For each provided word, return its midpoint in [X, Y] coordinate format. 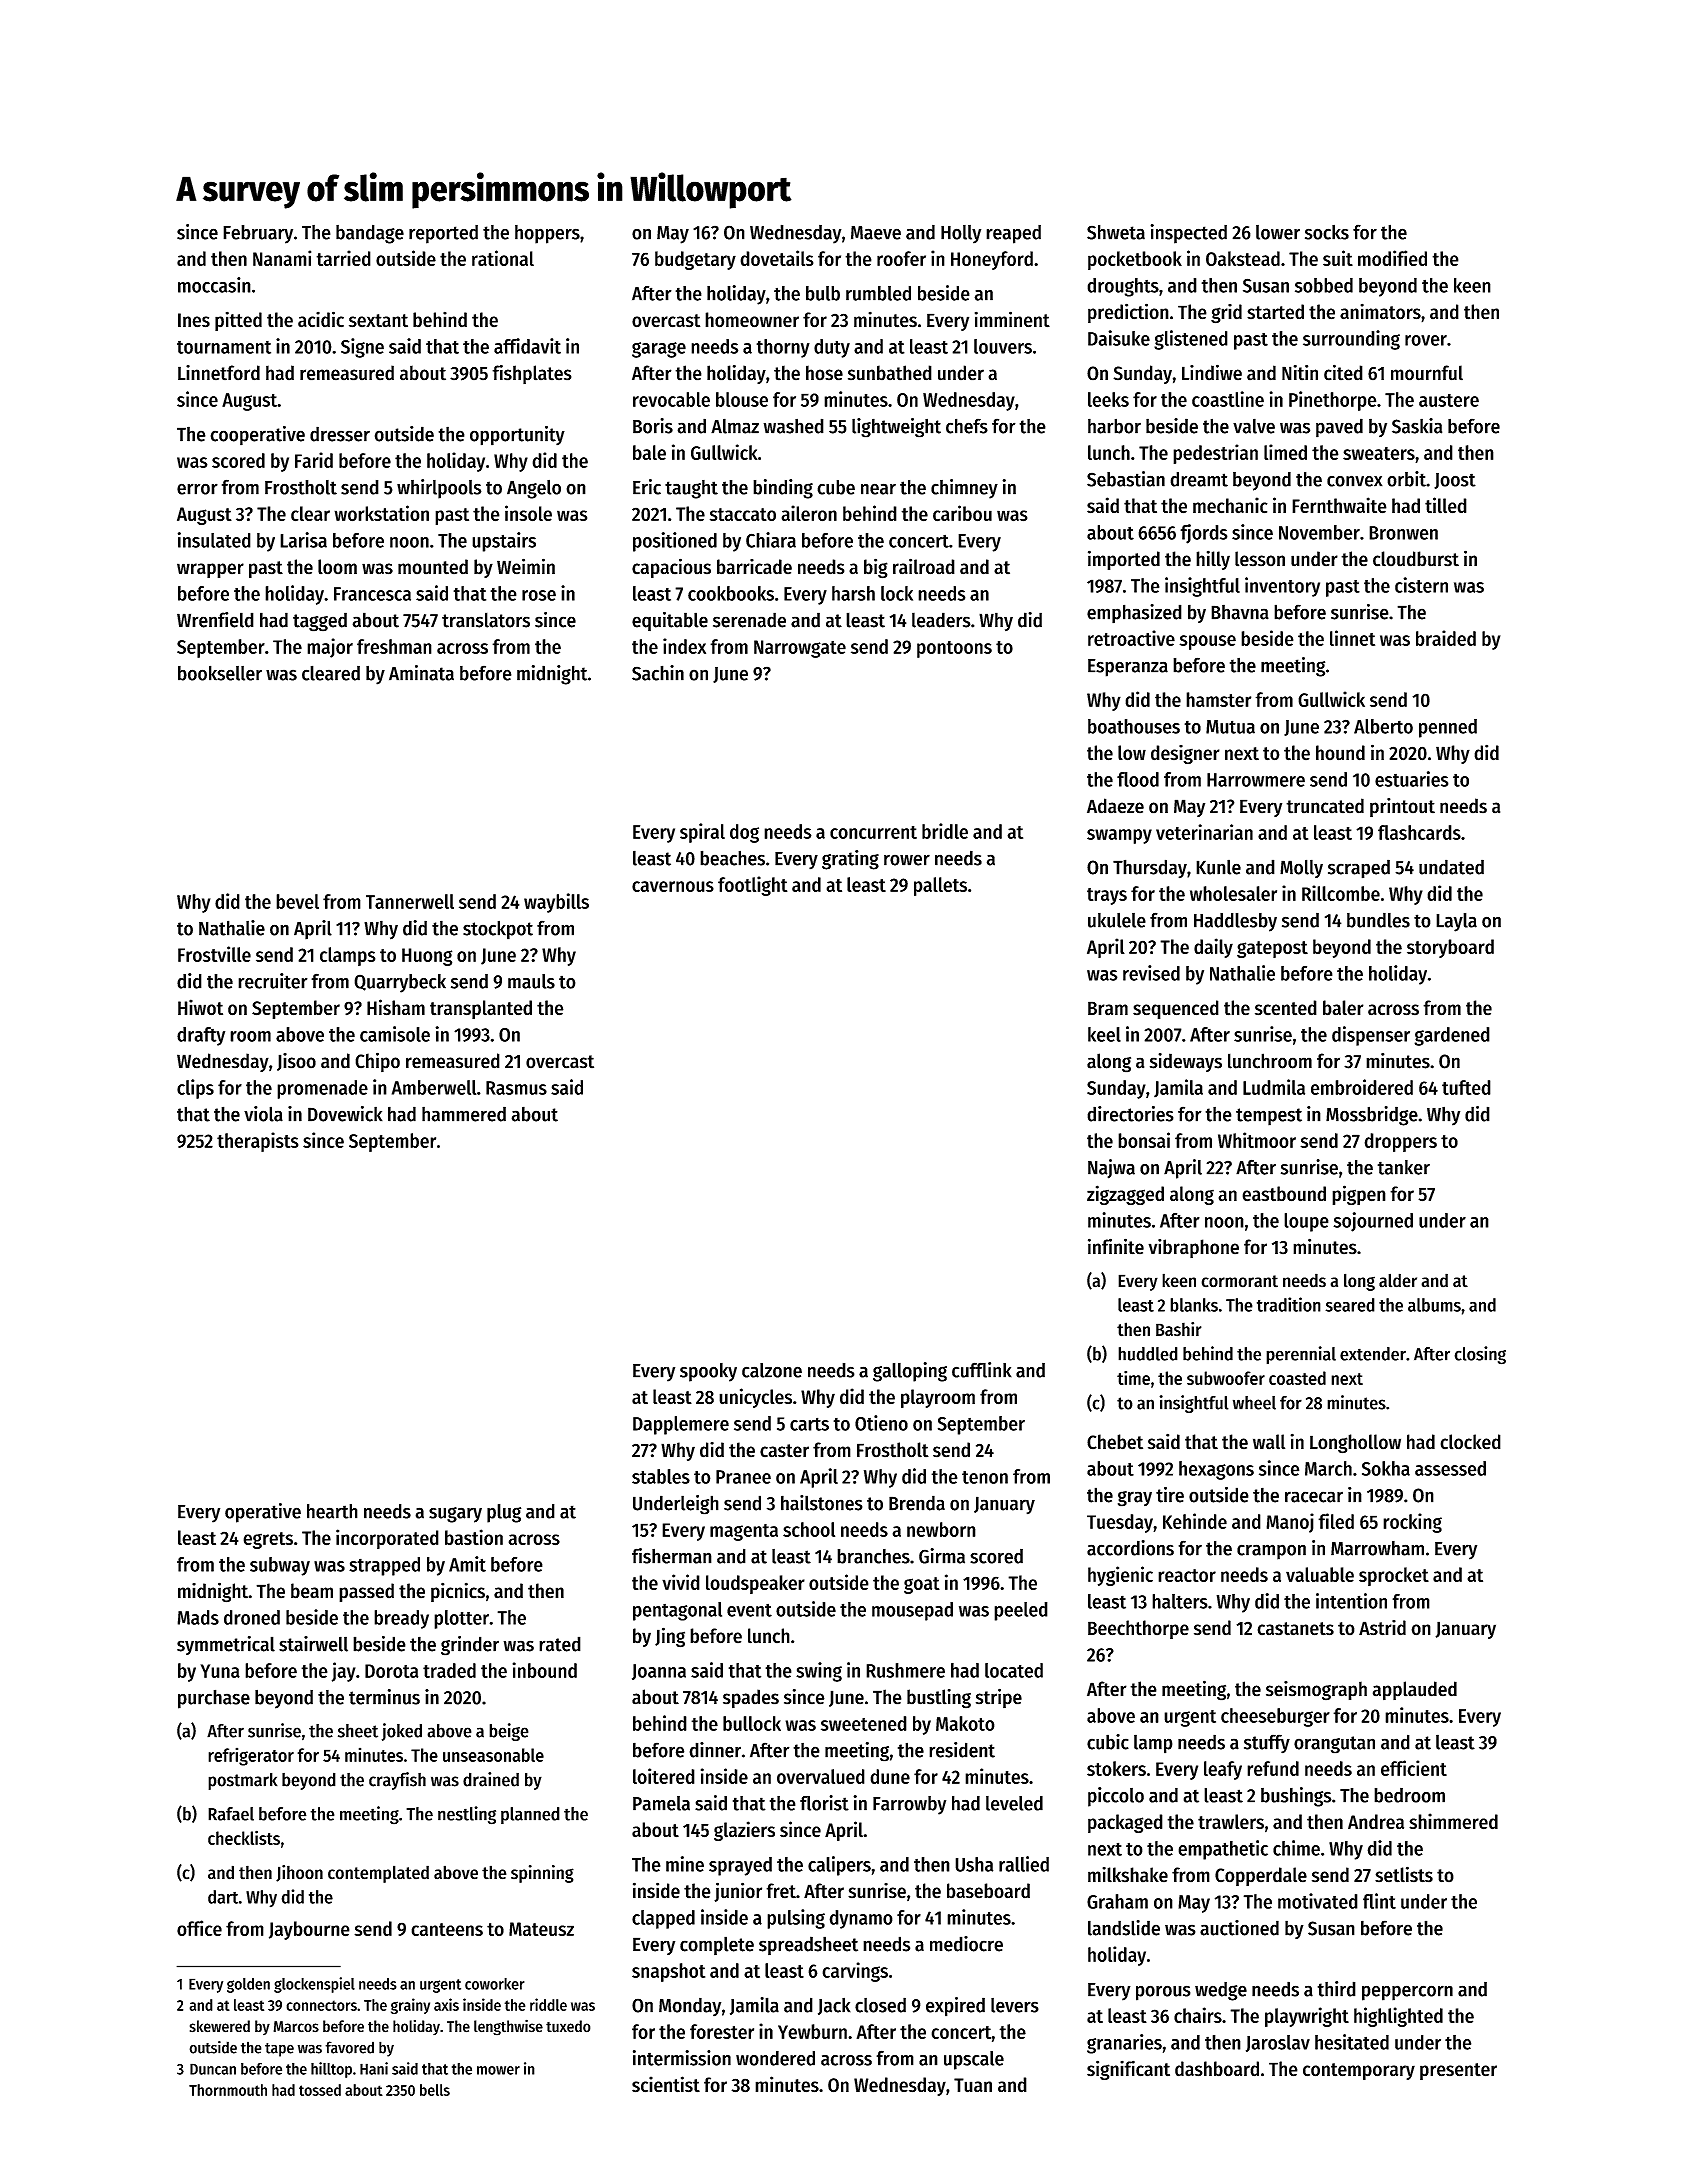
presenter [1458, 2071]
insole [528, 513]
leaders [941, 620]
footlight [753, 886]
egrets [268, 1540]
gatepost [1272, 949]
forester [722, 2031]
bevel [297, 901]
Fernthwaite [1339, 505]
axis [446, 2004]
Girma [942, 1556]
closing [1480, 1355]
